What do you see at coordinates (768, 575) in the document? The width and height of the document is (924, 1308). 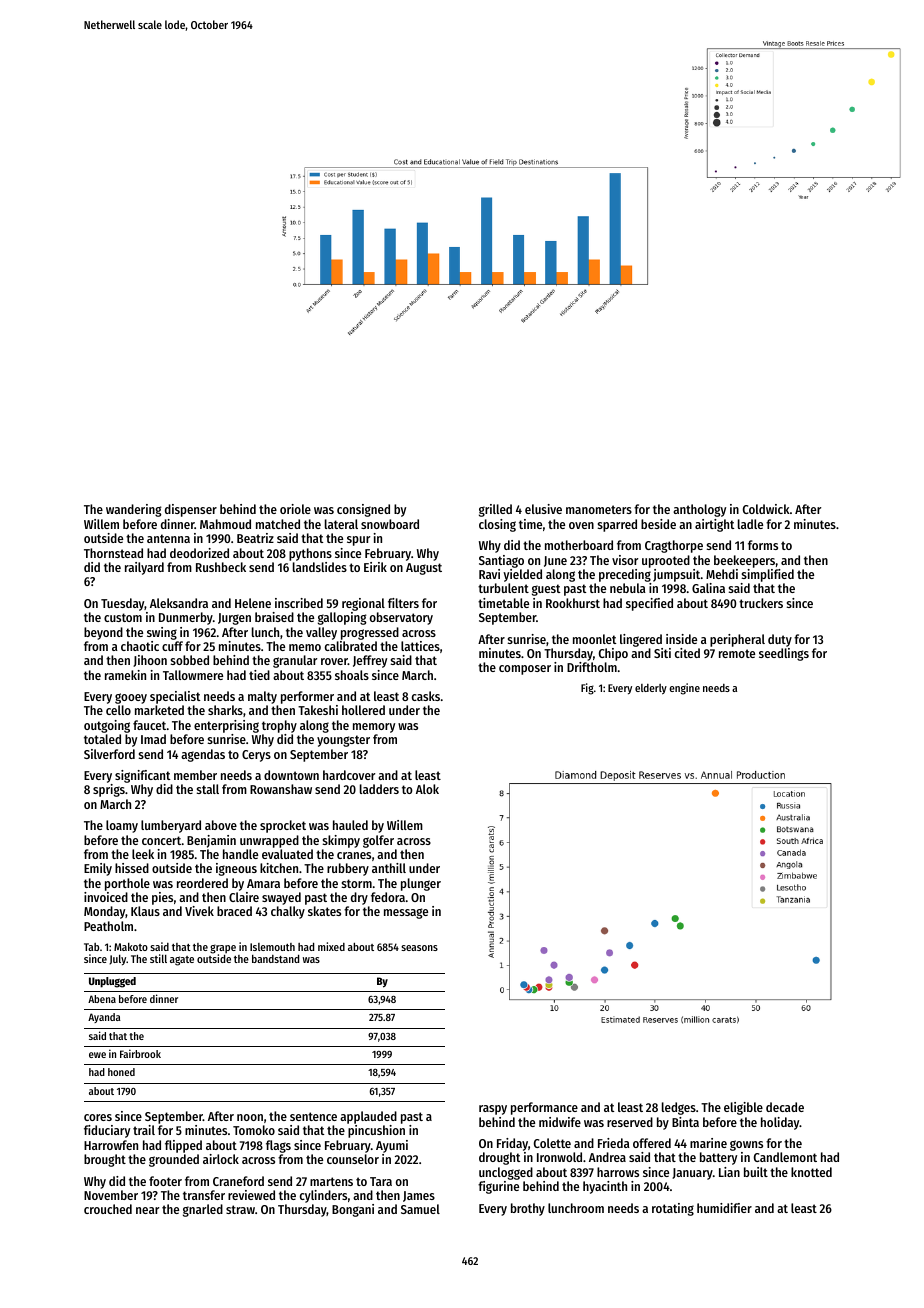 I see `simplified` at bounding box center [768, 575].
